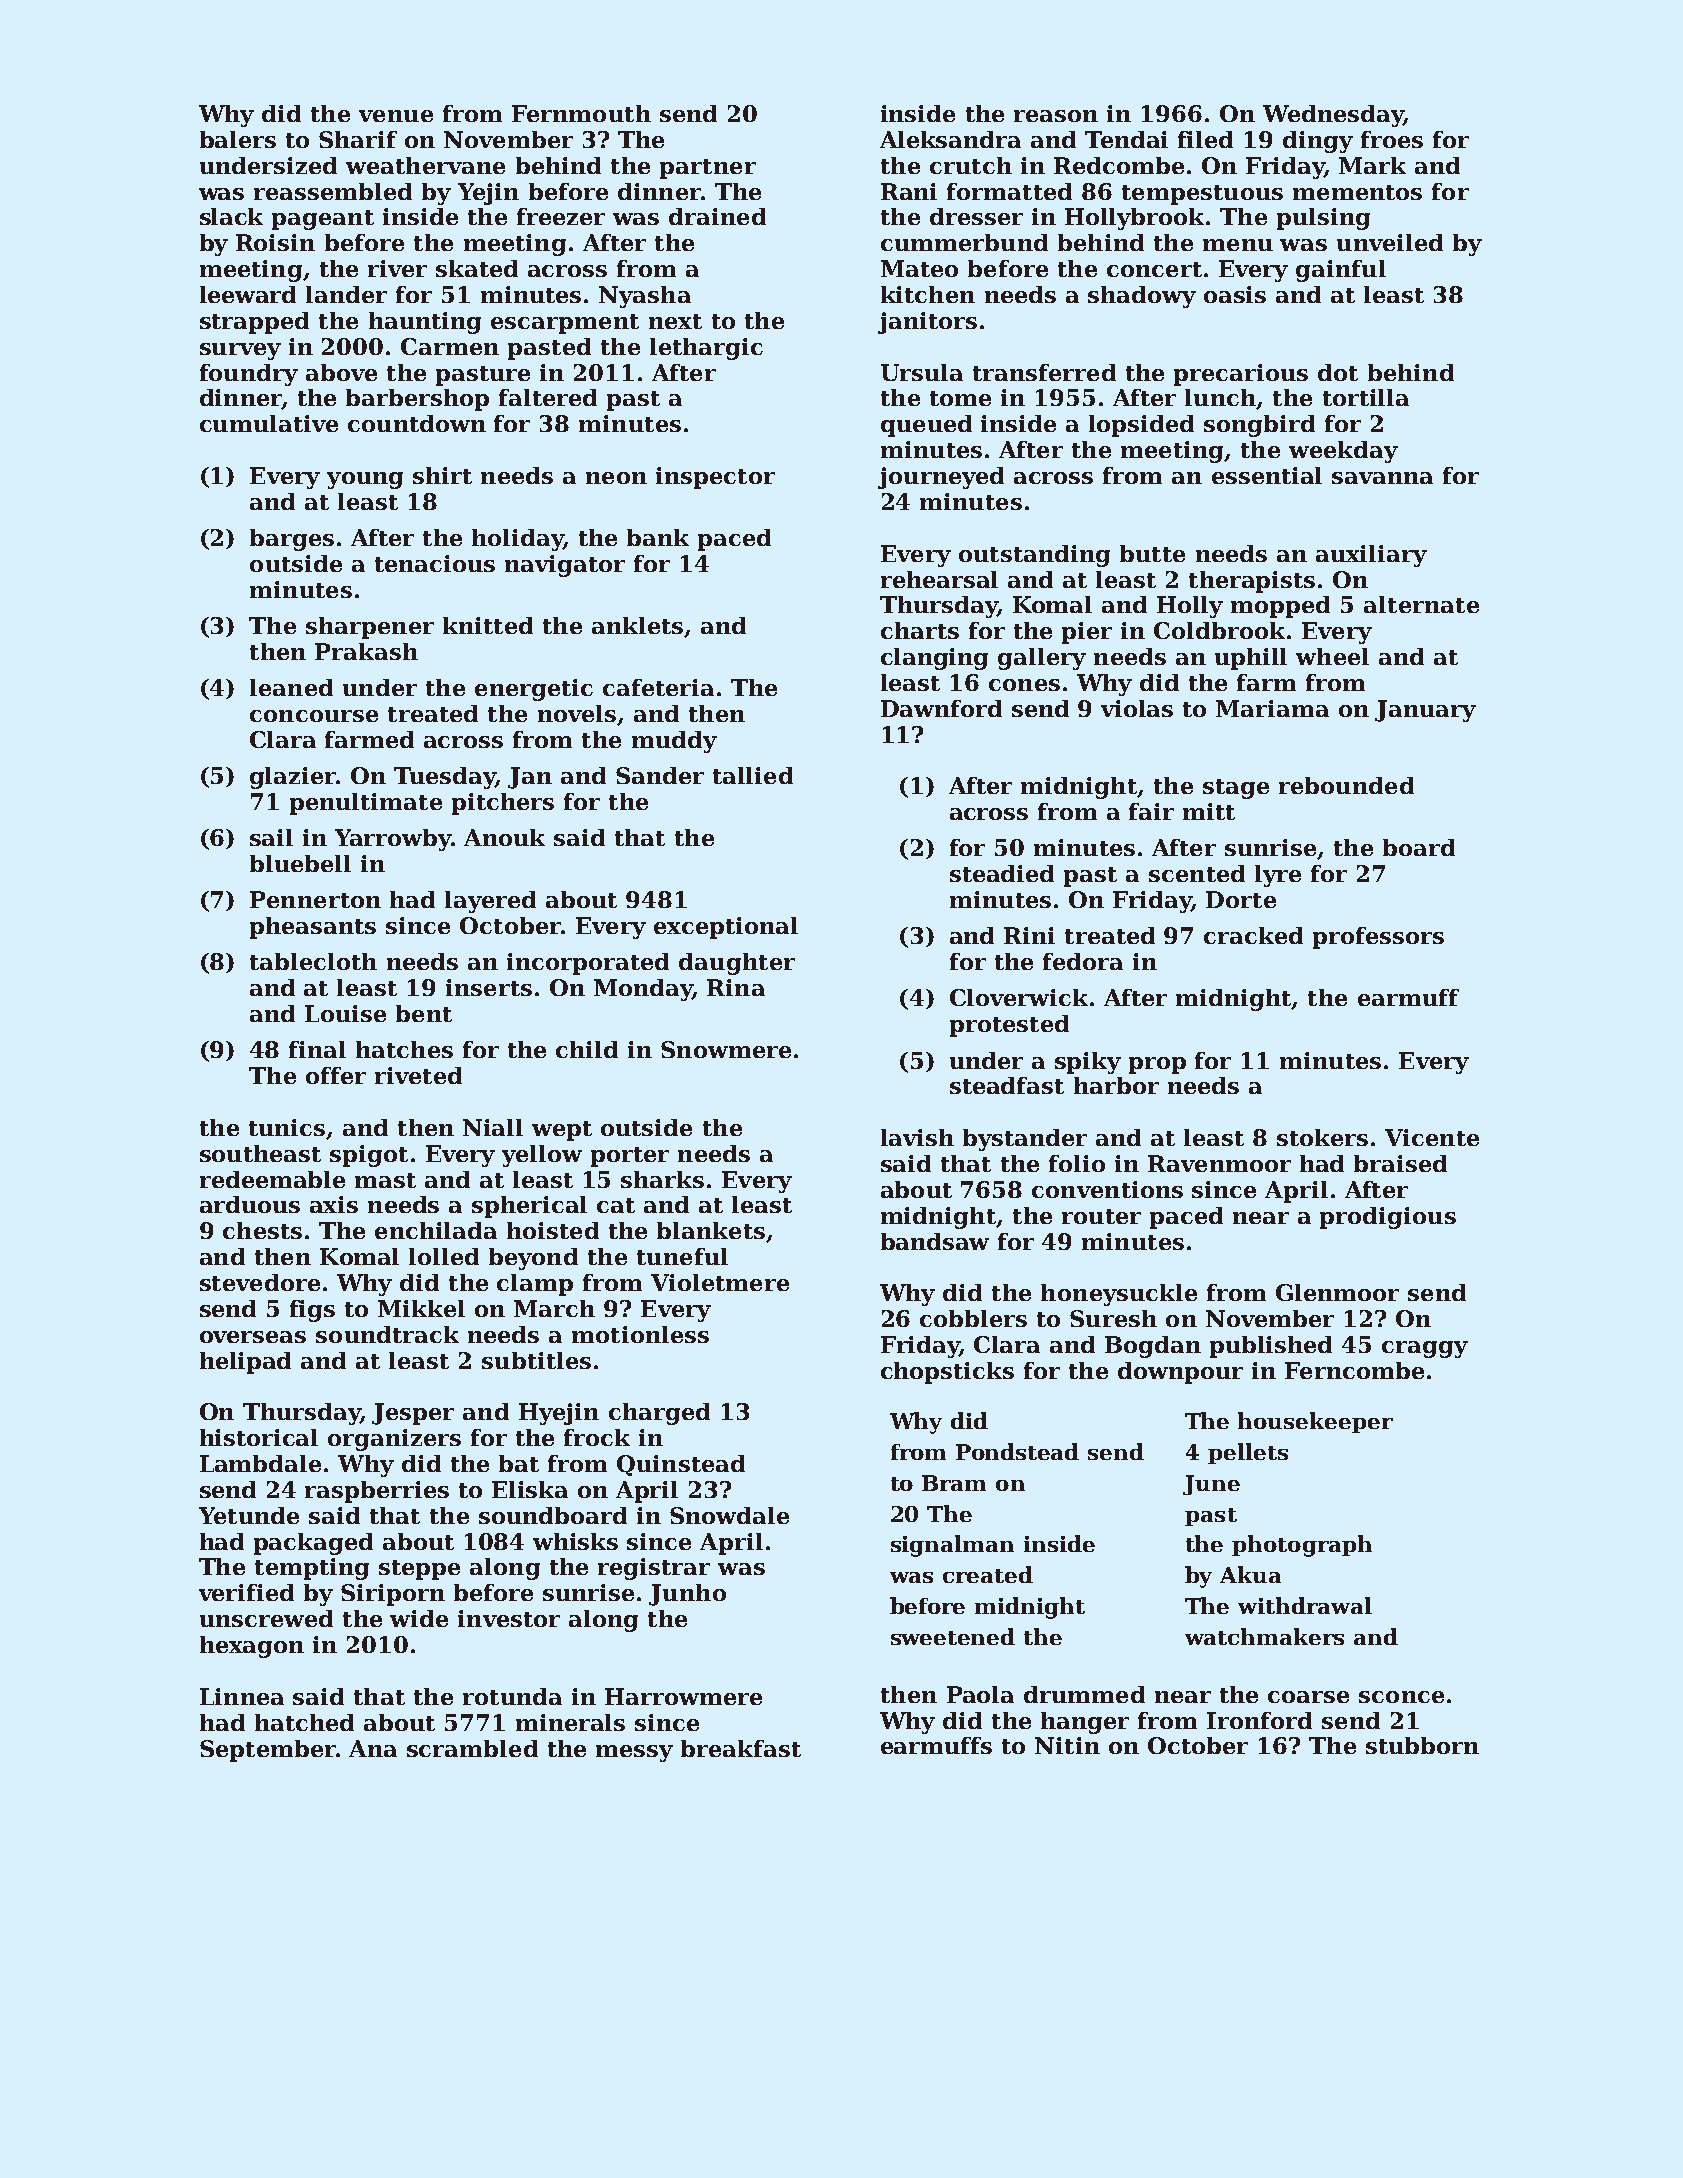 The height and width of the screenshot is (2178, 1683). I want to click on balers, so click(238, 139).
